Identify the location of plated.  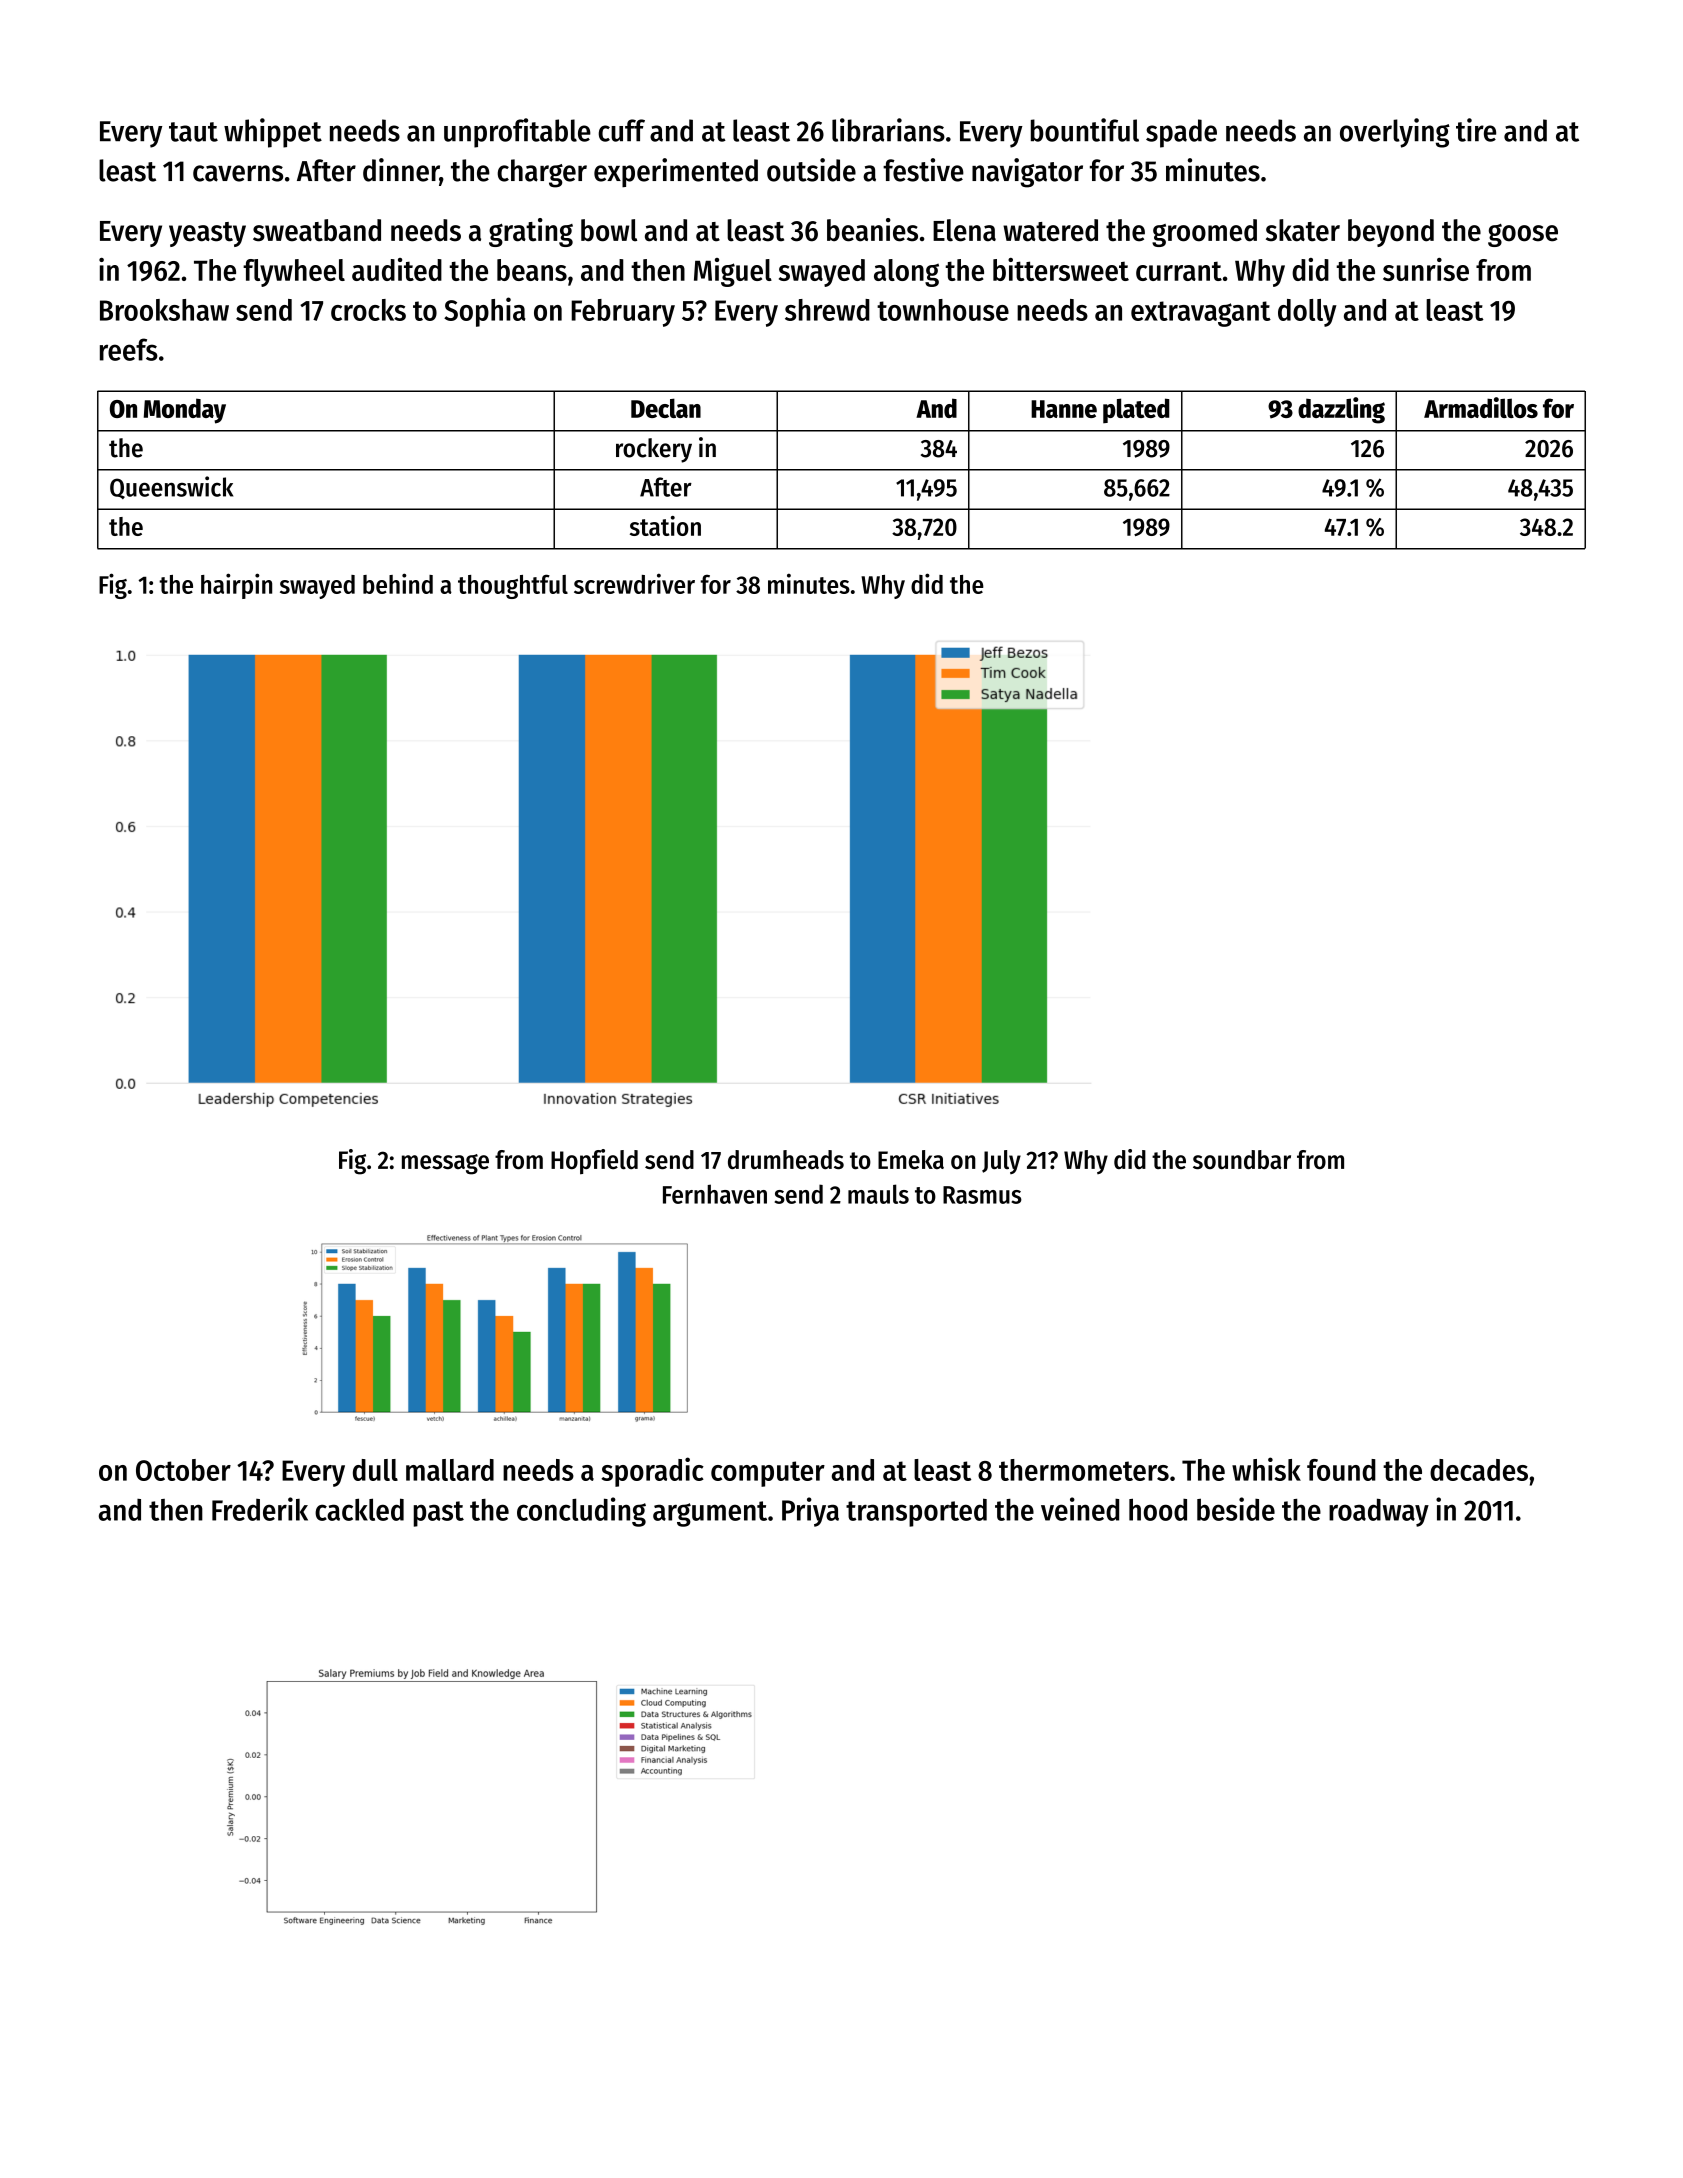
(1136, 410).
